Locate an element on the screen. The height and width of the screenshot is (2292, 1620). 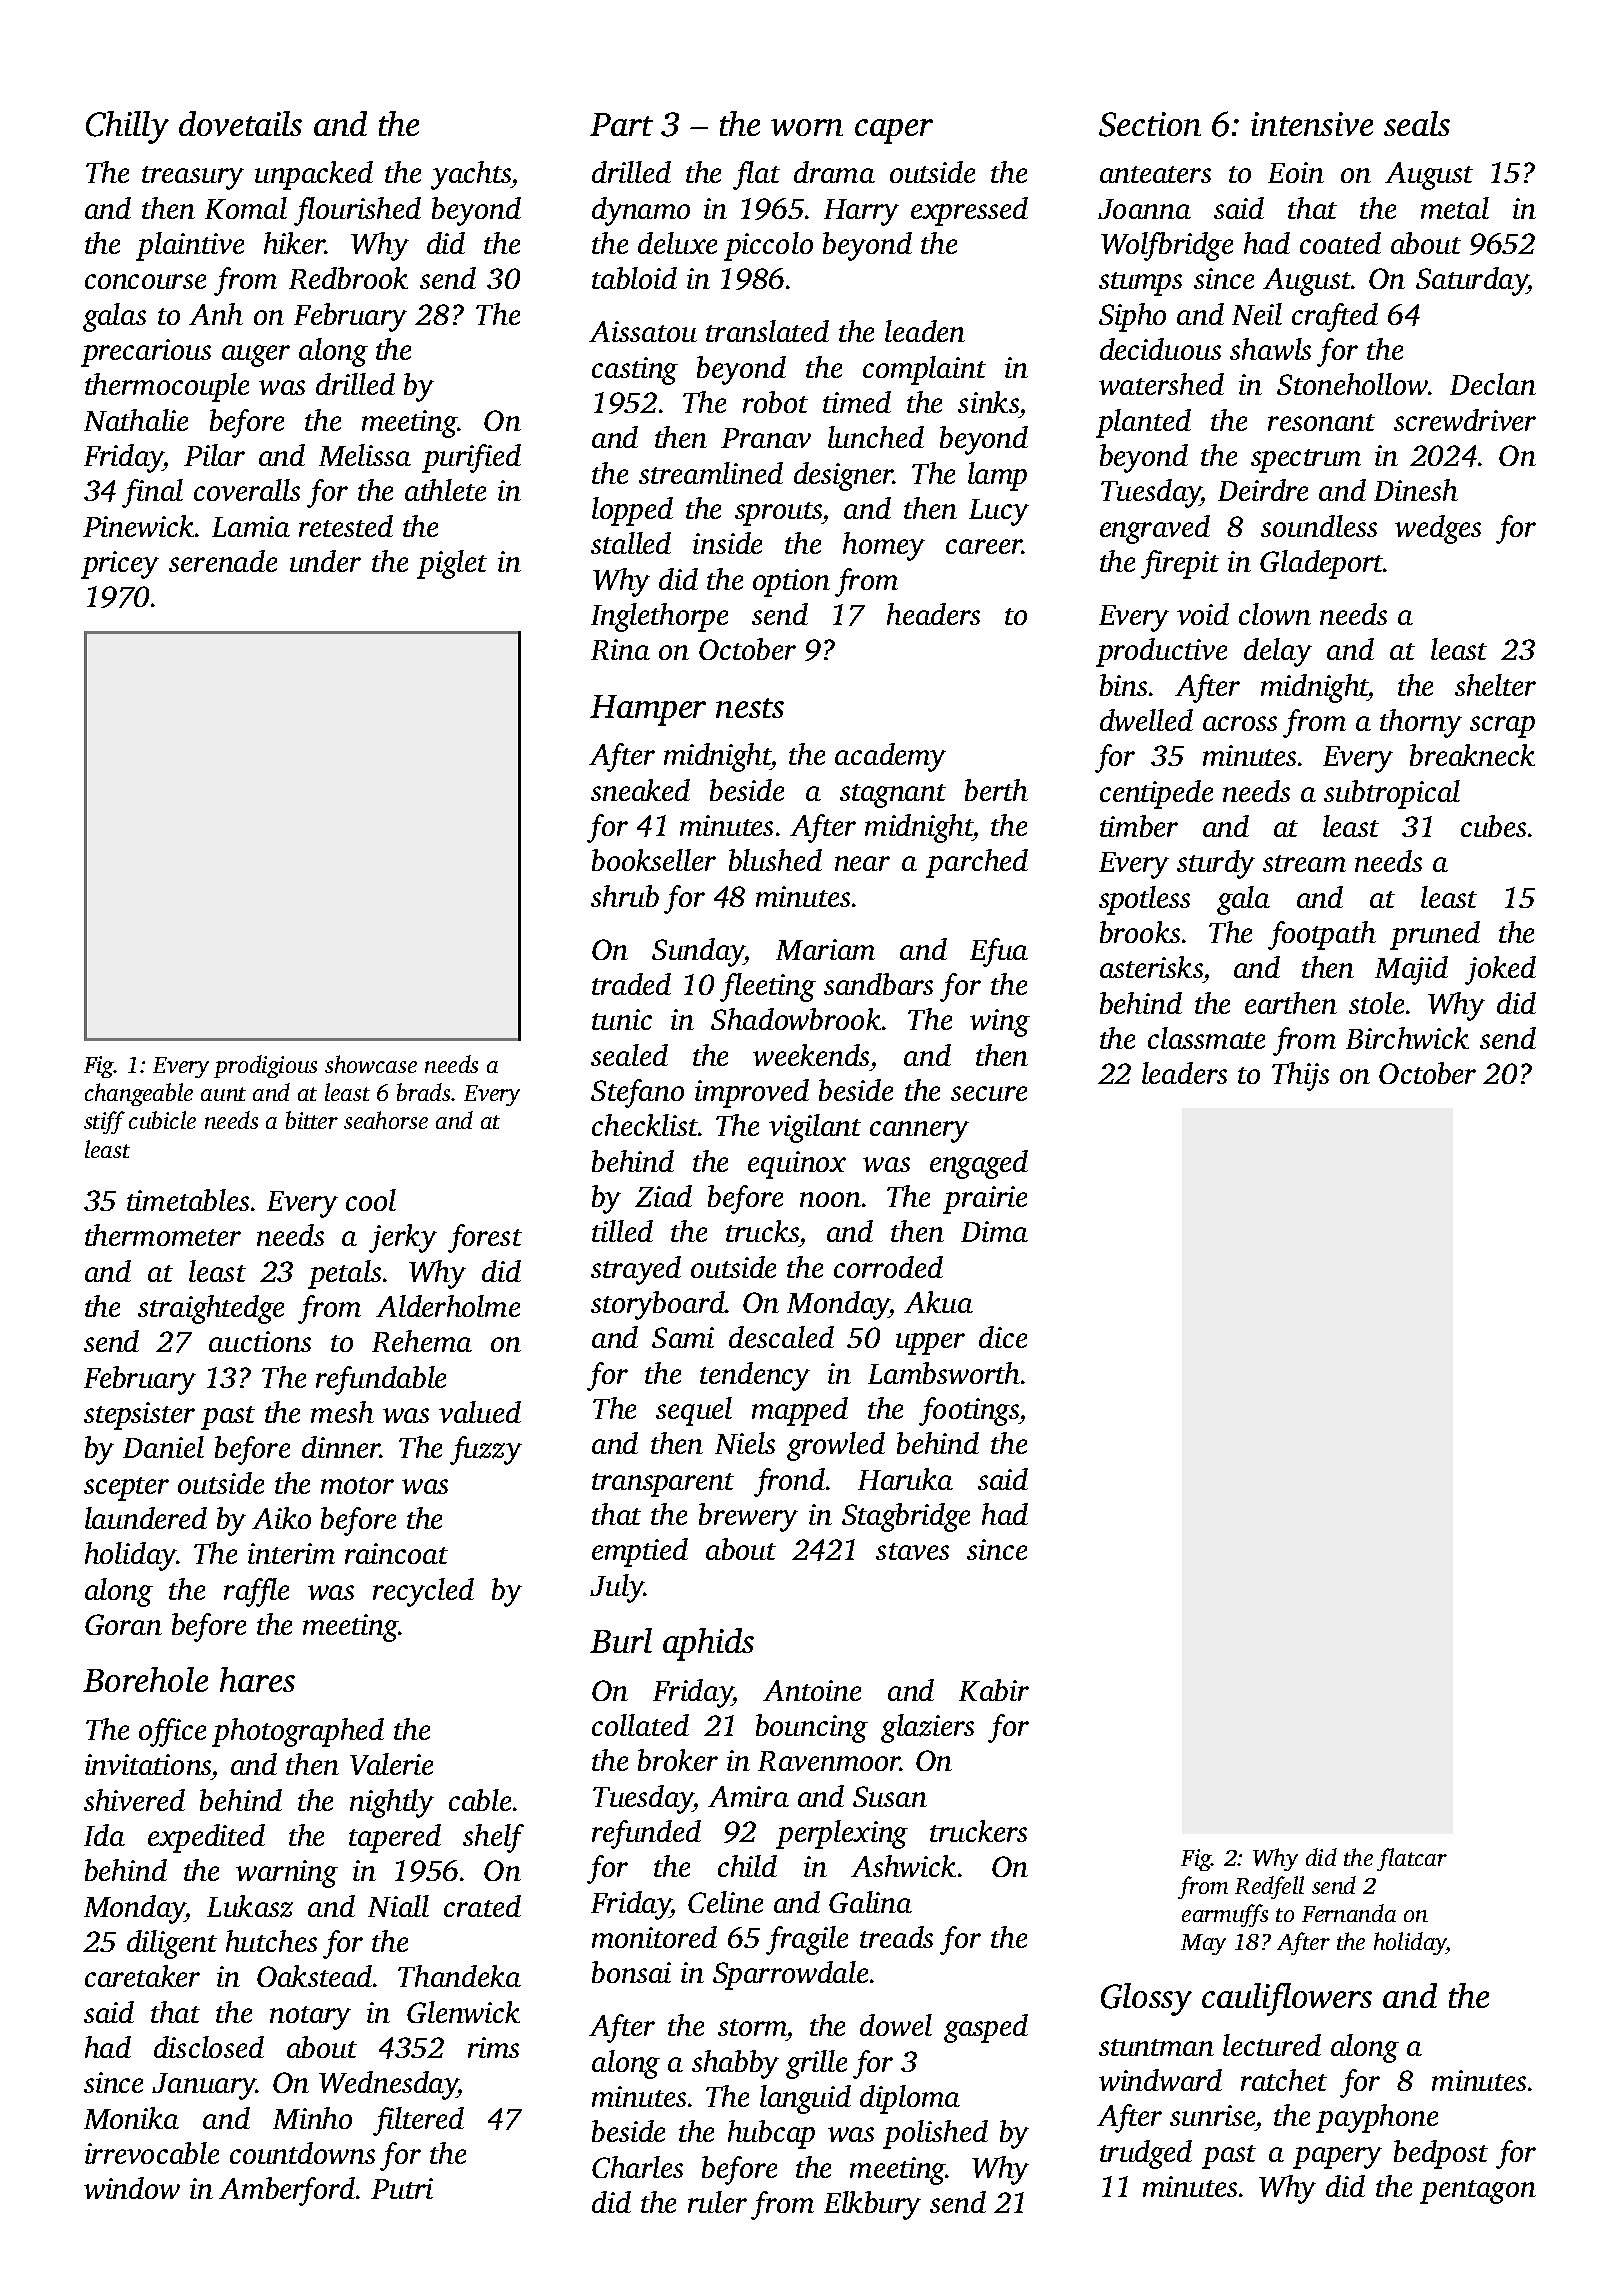
caper is located at coordinates (894, 131).
